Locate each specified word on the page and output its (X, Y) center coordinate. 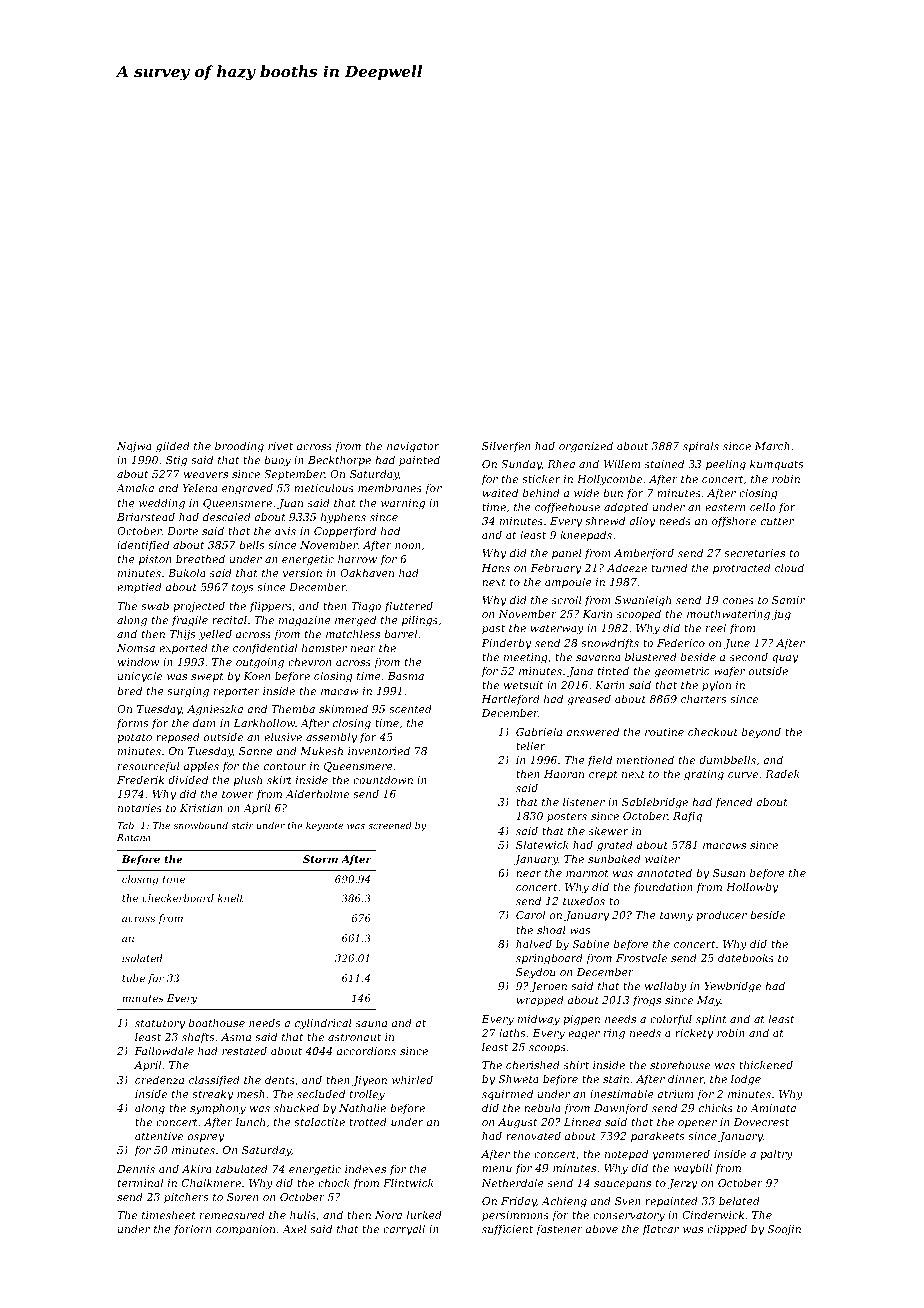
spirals (701, 446)
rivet (280, 446)
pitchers (186, 1197)
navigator (413, 447)
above (602, 1228)
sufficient (507, 1230)
